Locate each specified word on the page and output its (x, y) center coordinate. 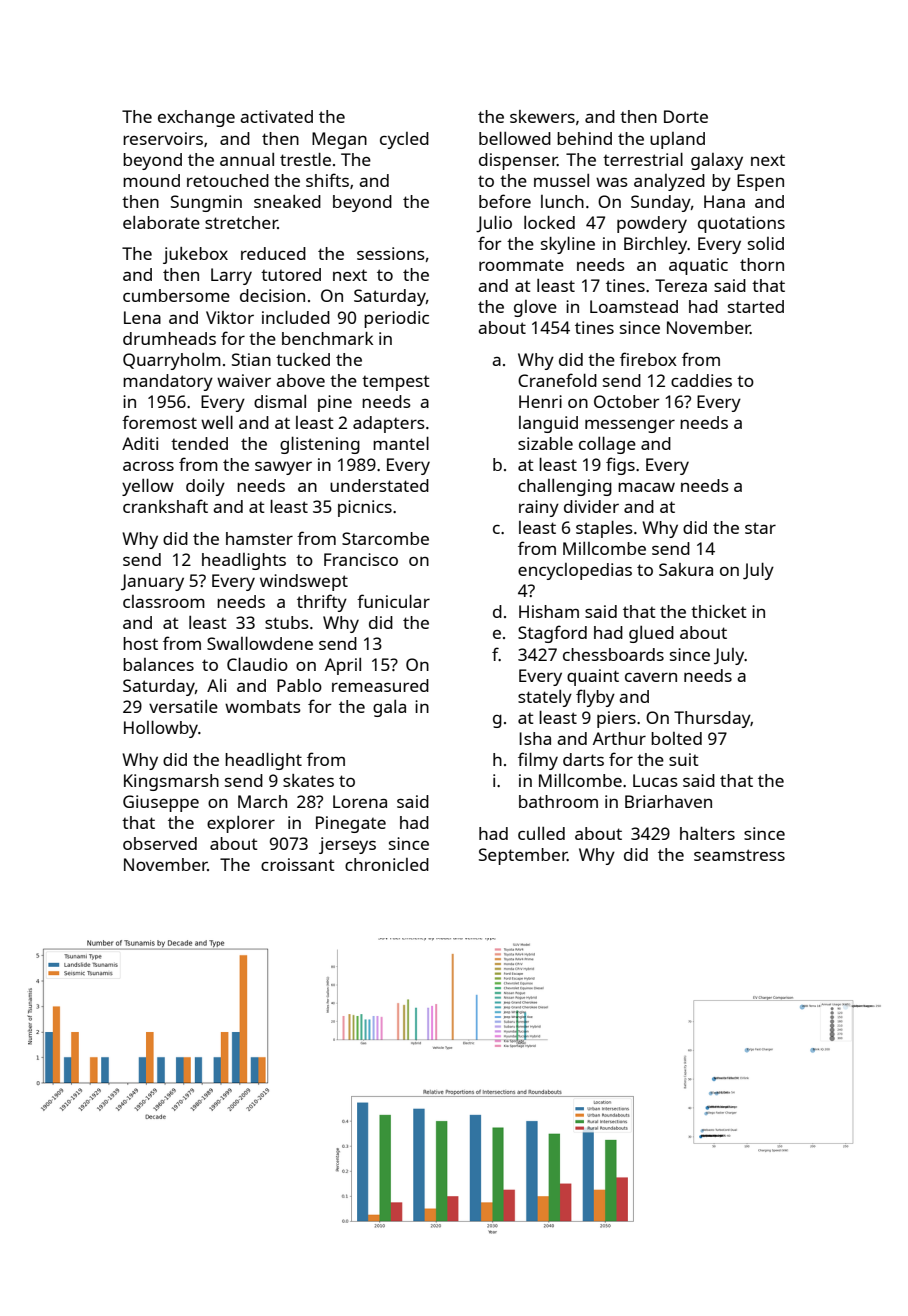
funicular (393, 601)
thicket (719, 611)
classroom (164, 601)
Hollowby (161, 729)
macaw (646, 487)
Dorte (686, 116)
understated (379, 485)
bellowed (515, 138)
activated (276, 116)
